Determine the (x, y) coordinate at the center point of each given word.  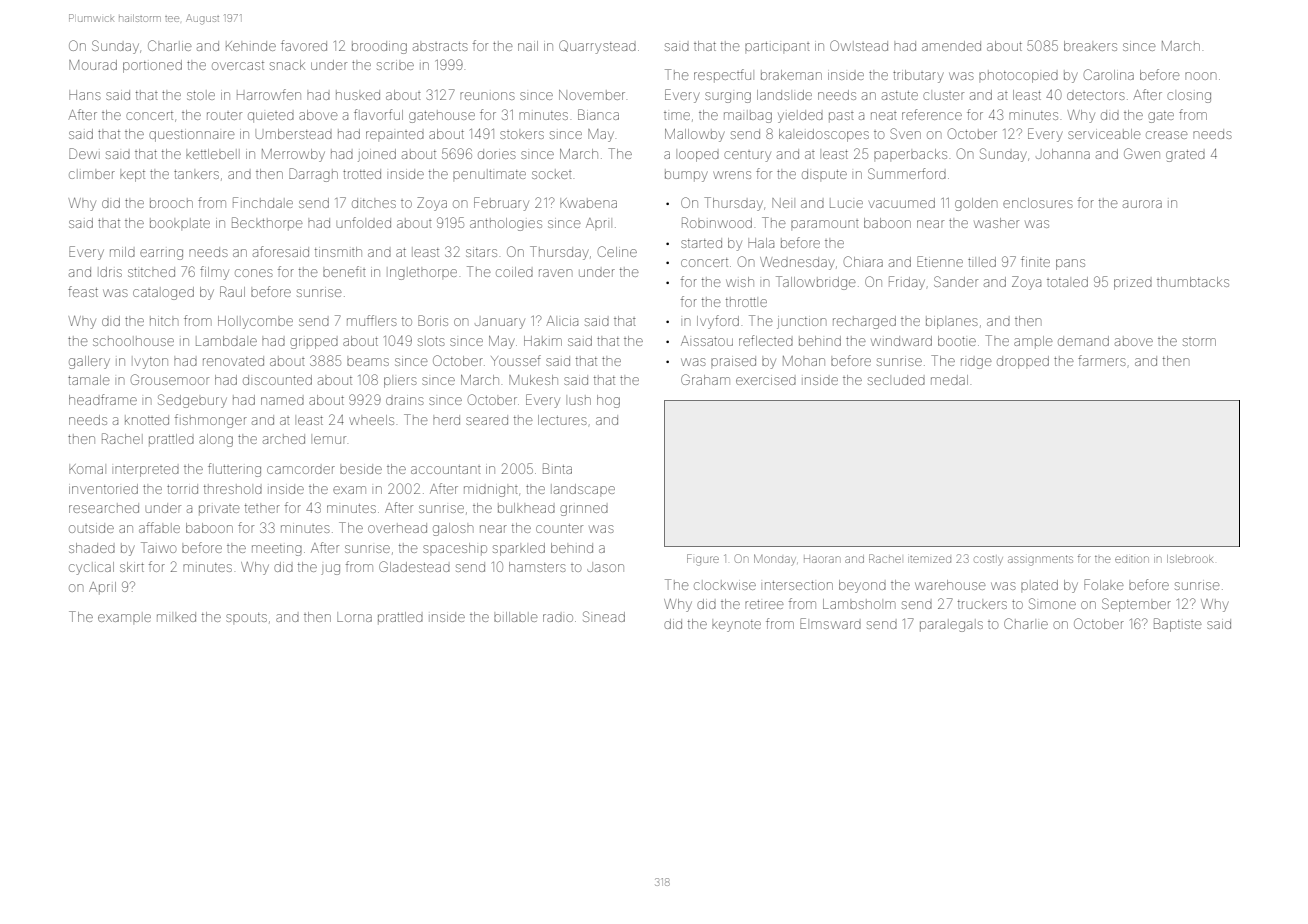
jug (330, 569)
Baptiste (1178, 625)
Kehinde (251, 46)
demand (1083, 341)
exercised (766, 381)
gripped (314, 343)
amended (951, 46)
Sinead (604, 616)
